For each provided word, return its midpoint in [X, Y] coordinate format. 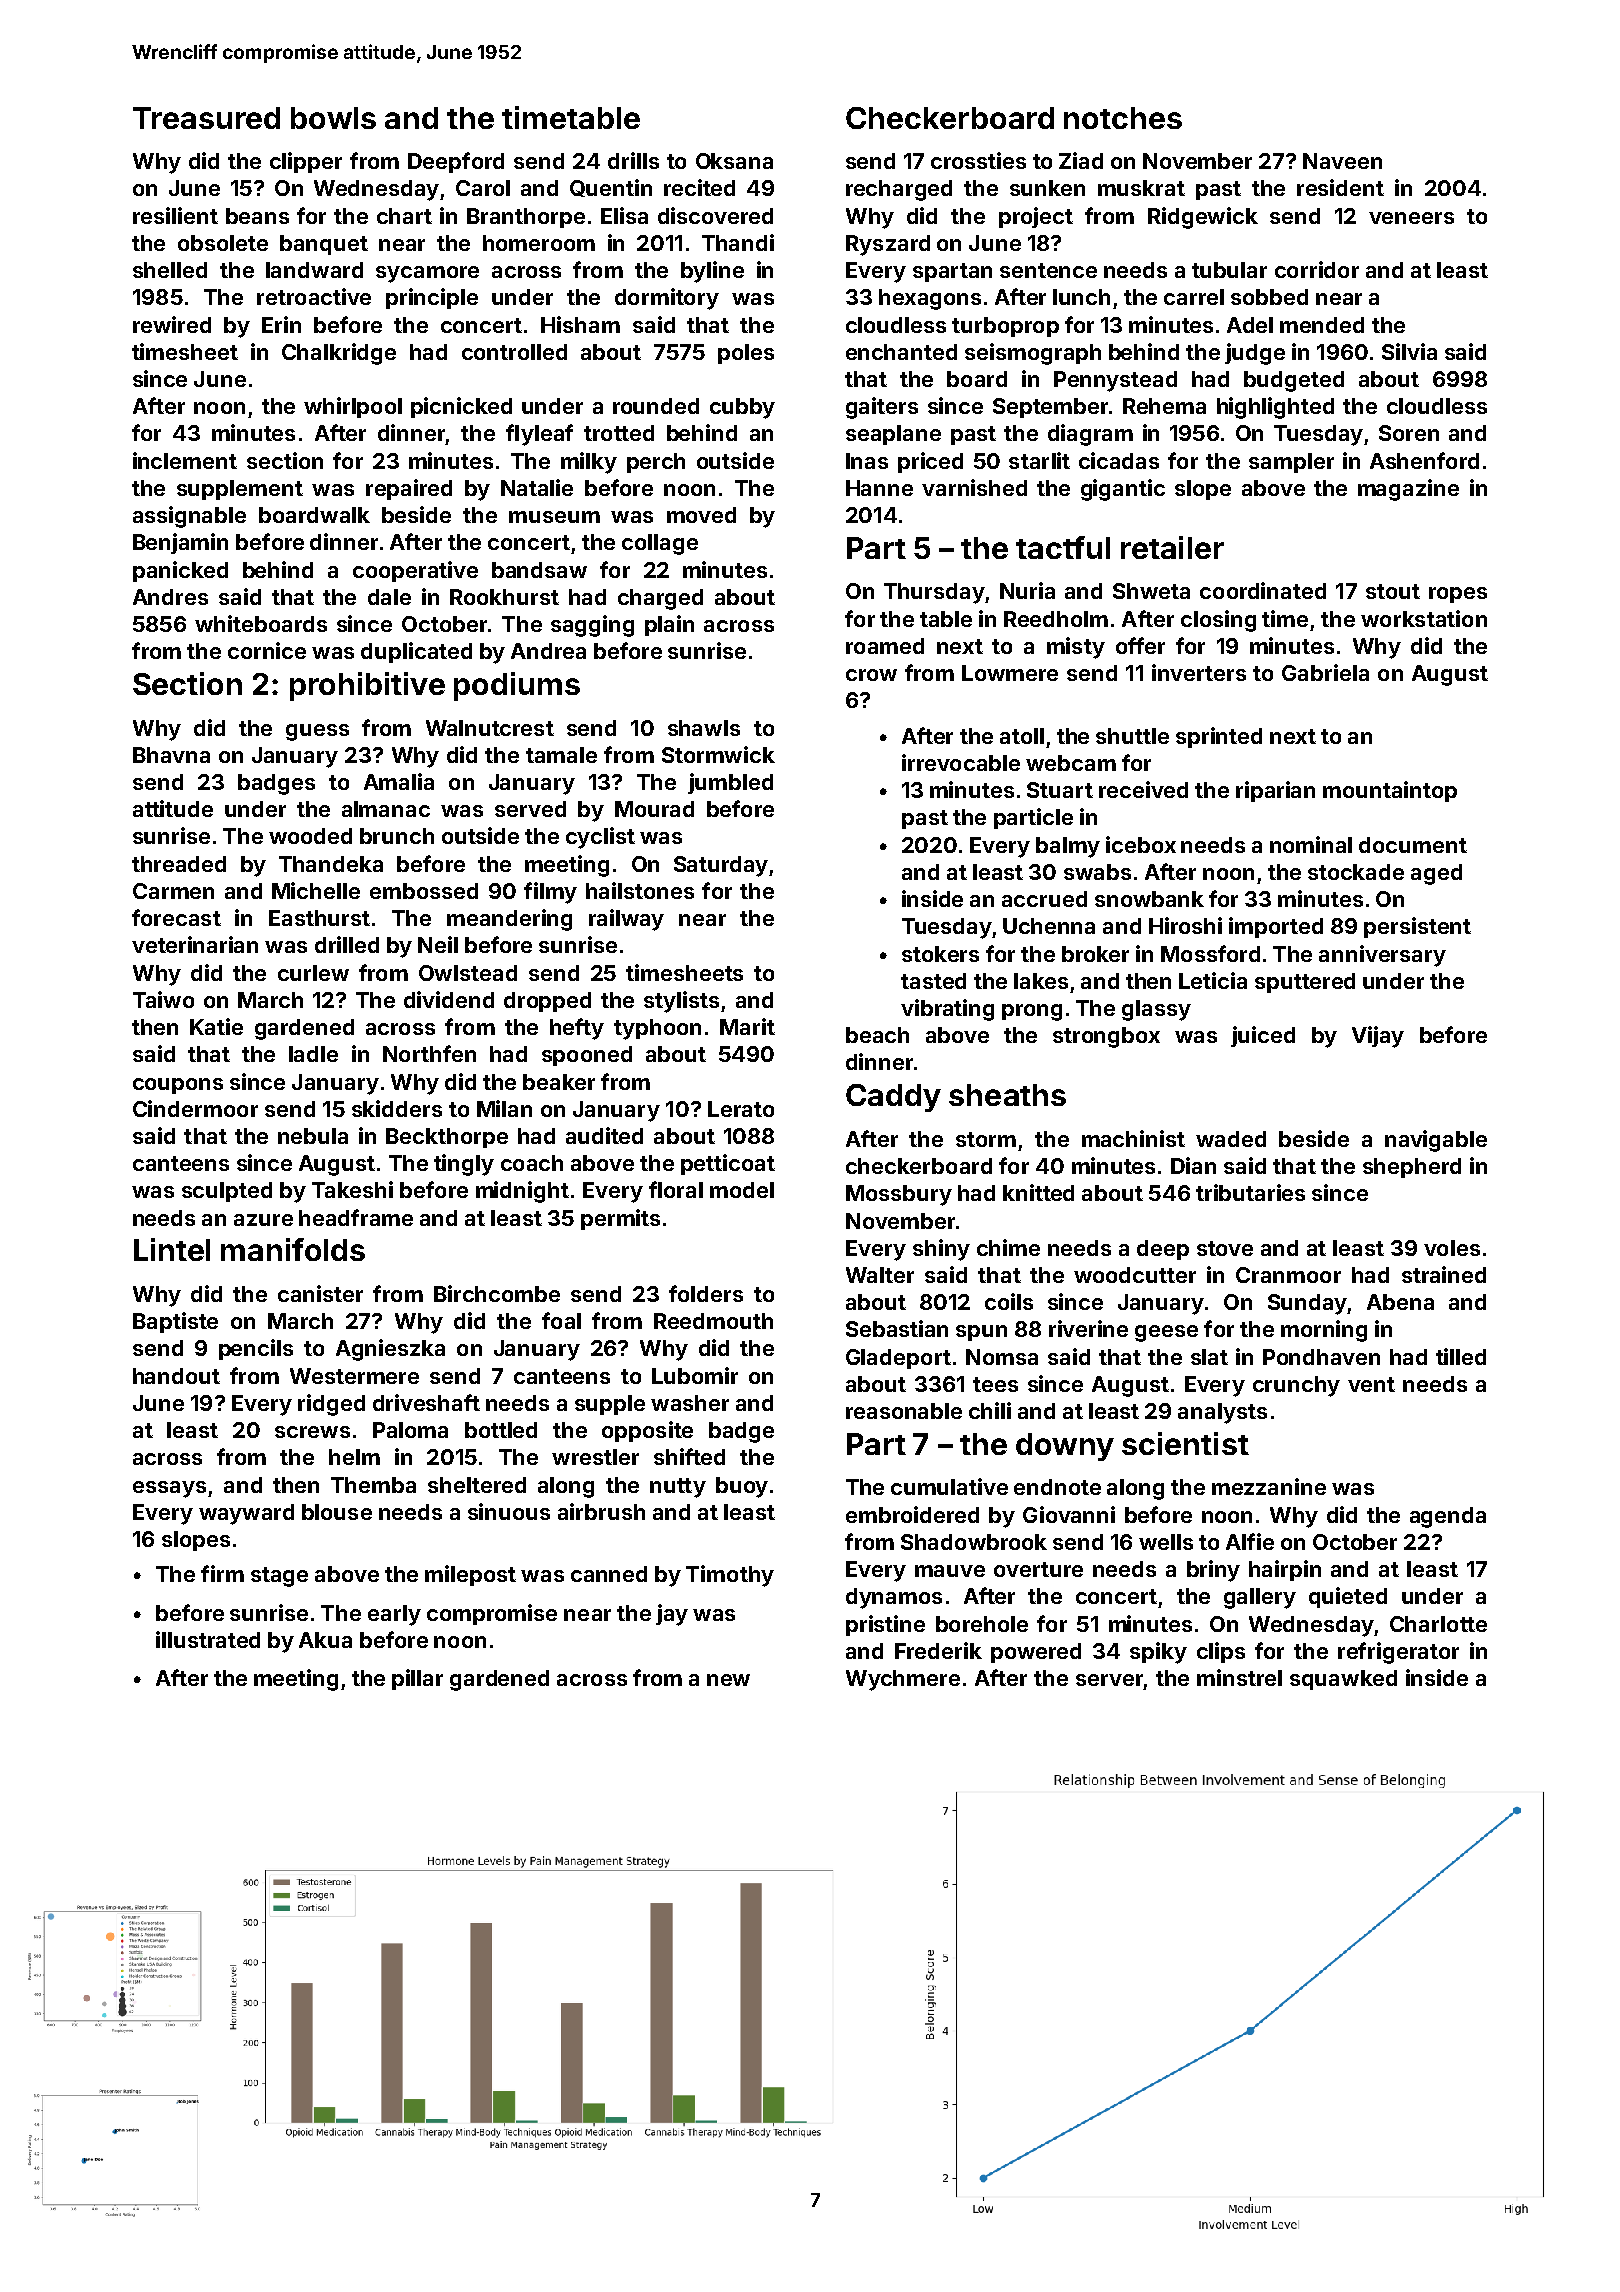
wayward [246, 1514]
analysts [1222, 1413]
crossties [978, 160]
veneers [1411, 218]
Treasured [206, 118]
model [742, 1190]
